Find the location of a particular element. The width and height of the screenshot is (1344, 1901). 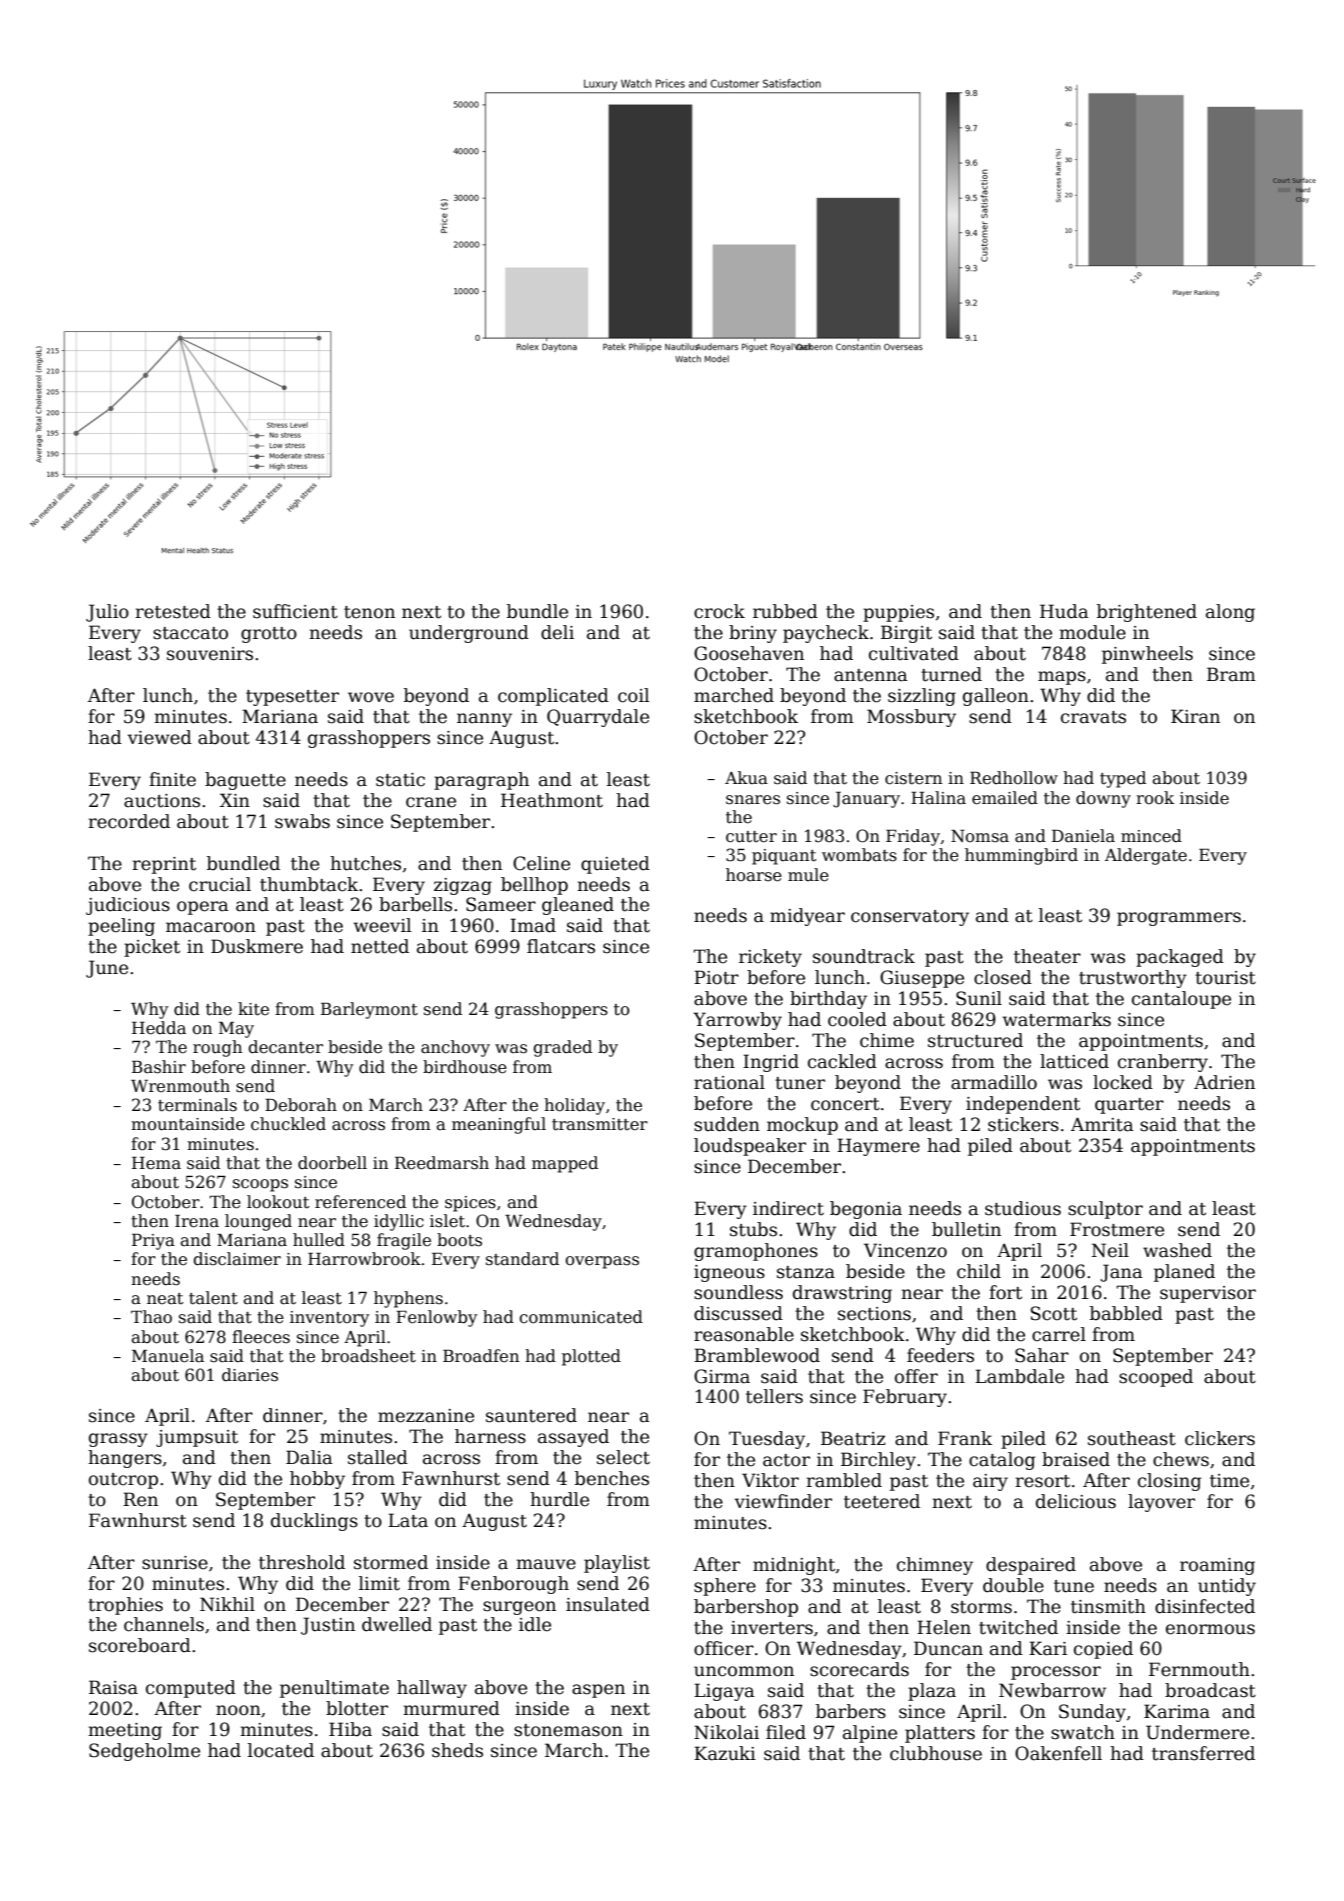

indirect is located at coordinates (788, 1208).
